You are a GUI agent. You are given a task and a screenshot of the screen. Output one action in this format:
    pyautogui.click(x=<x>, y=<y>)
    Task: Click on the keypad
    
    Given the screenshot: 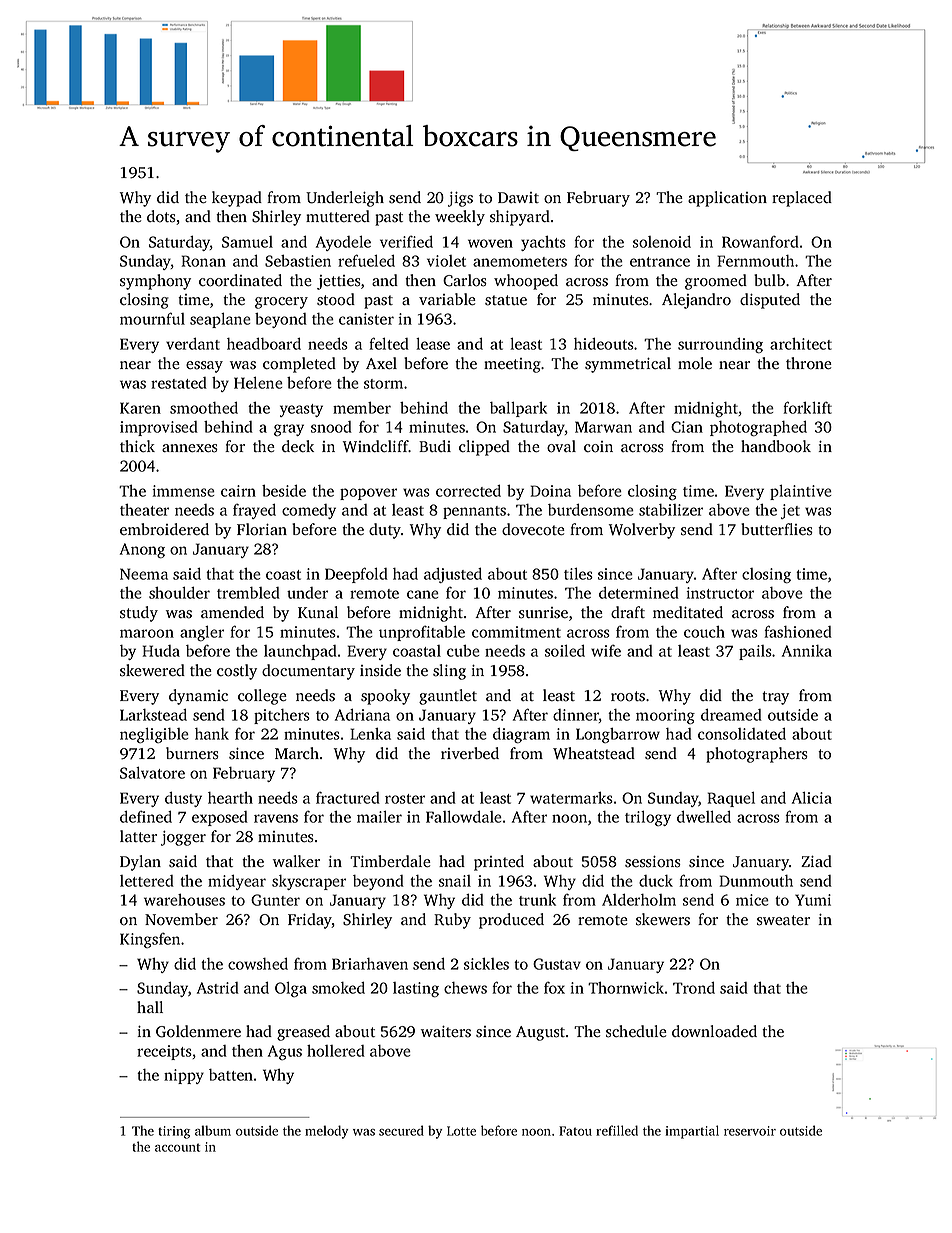 What is the action you would take?
    pyautogui.click(x=237, y=199)
